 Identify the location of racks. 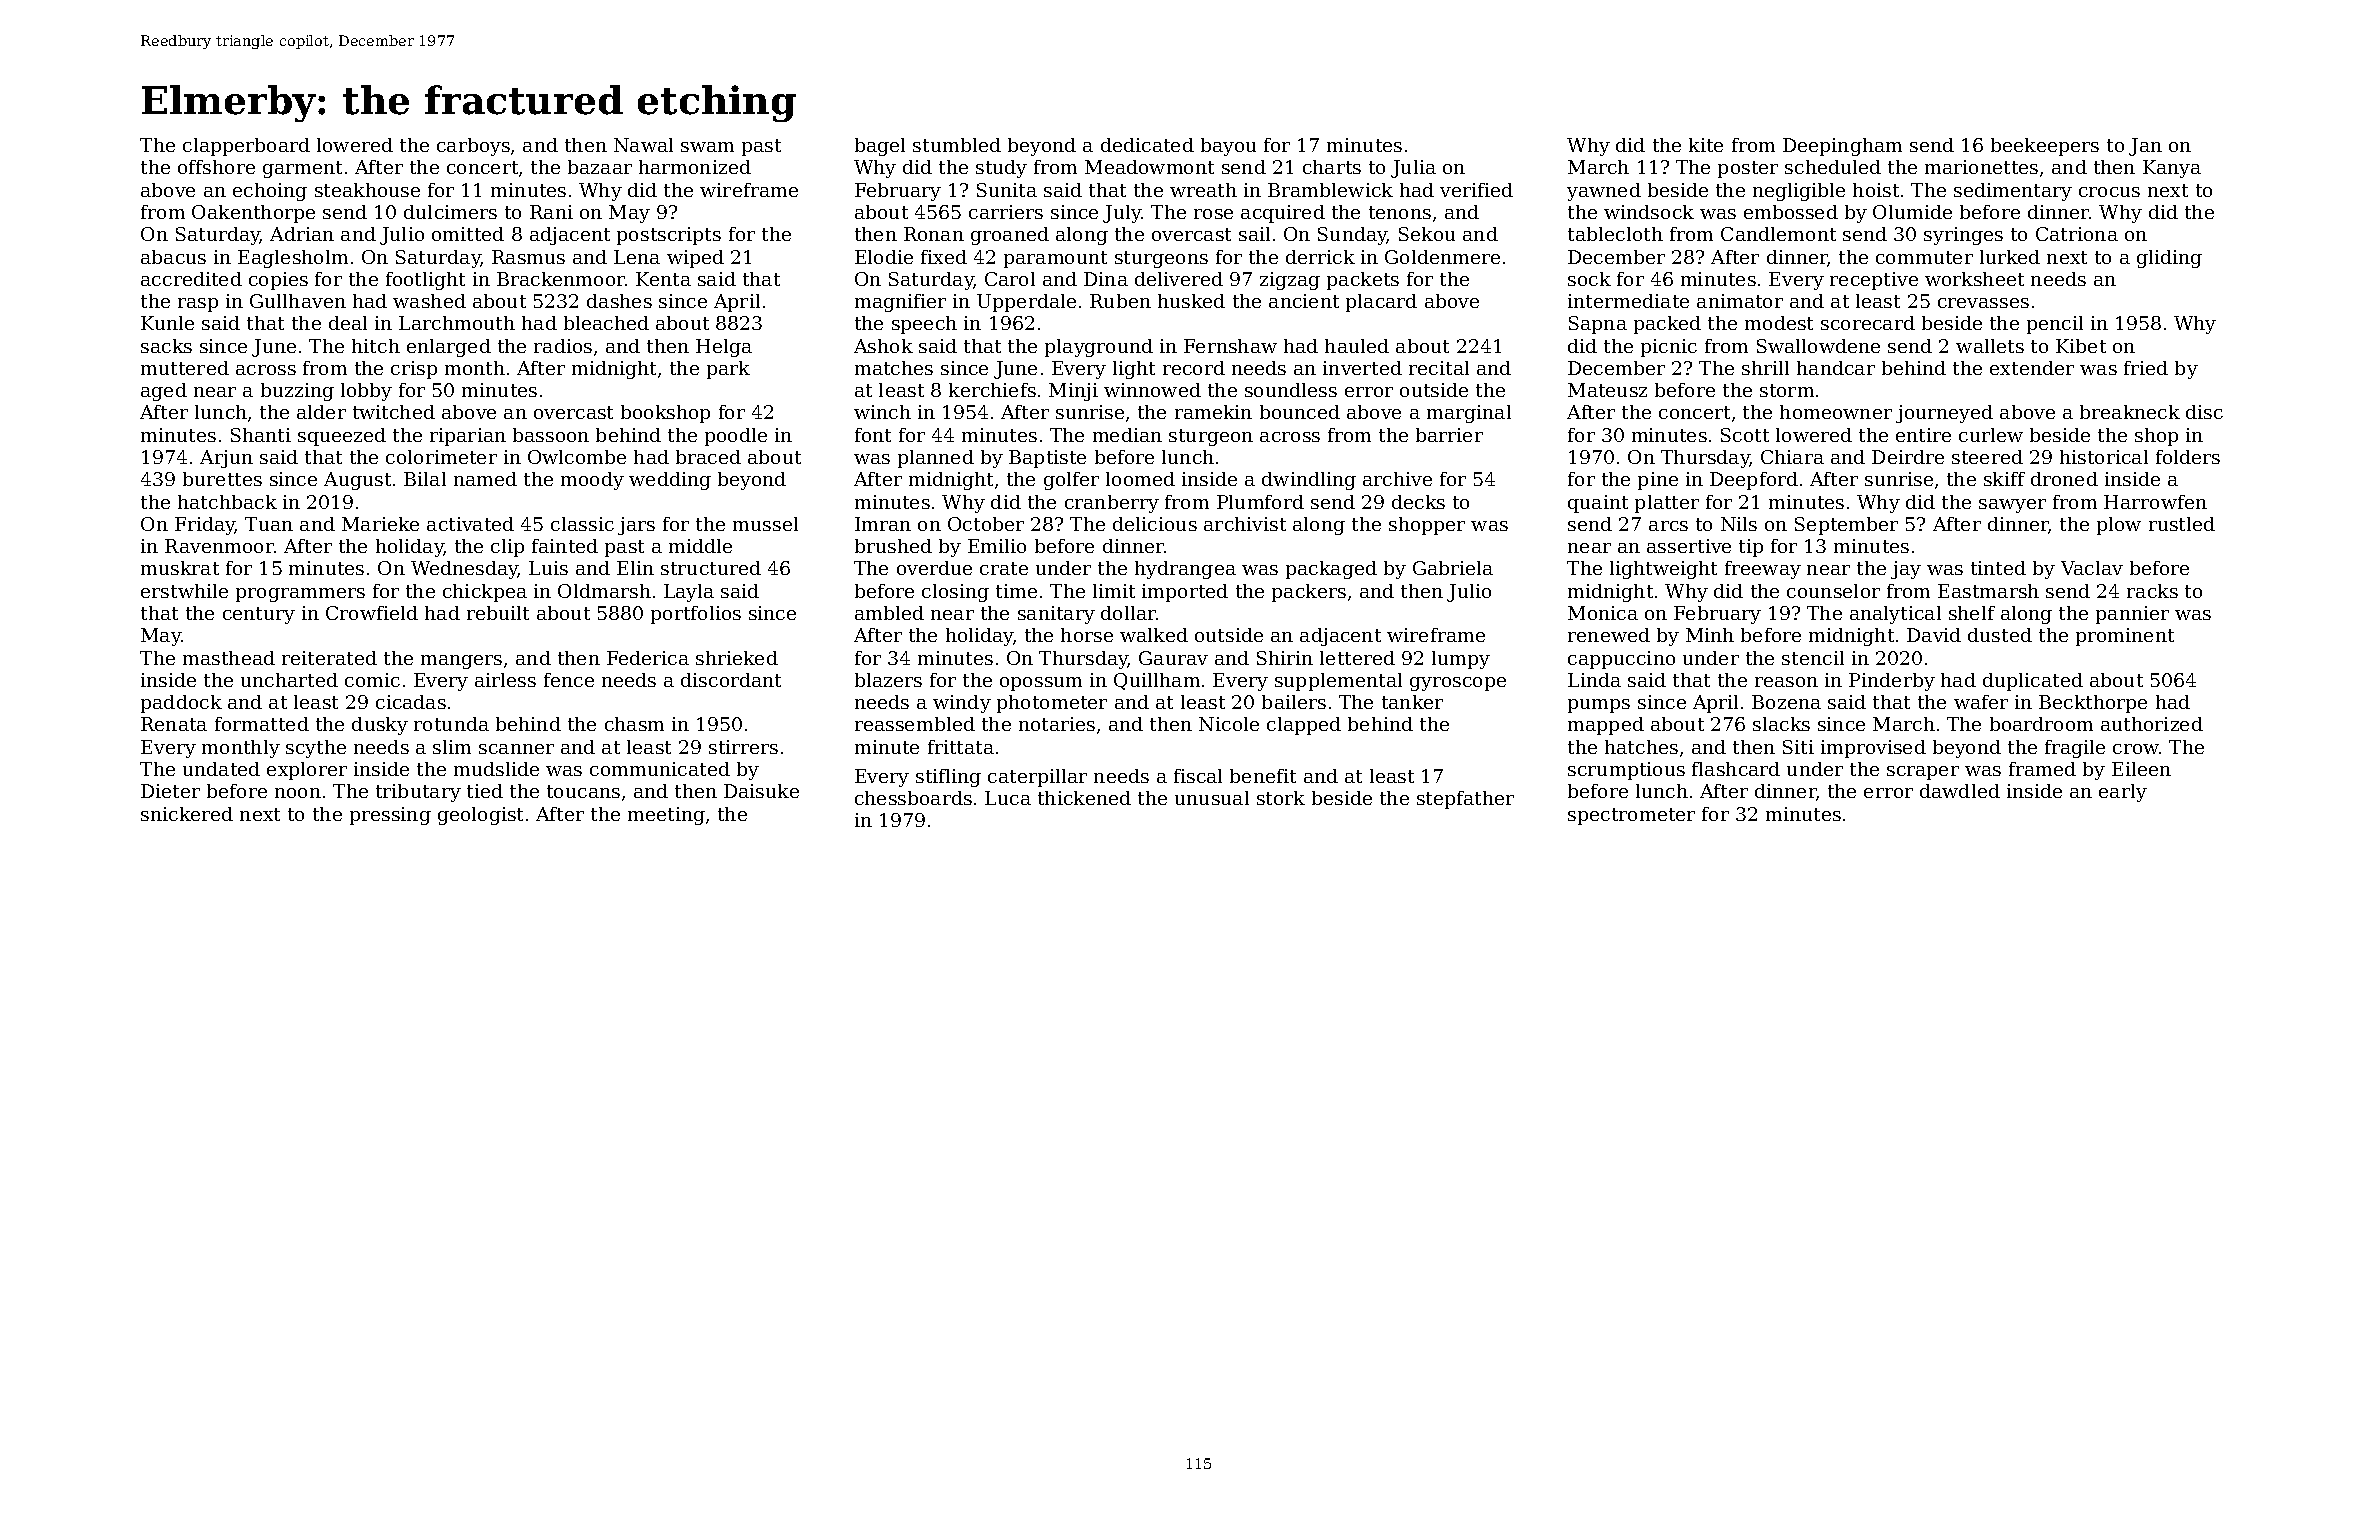
(2152, 591).
